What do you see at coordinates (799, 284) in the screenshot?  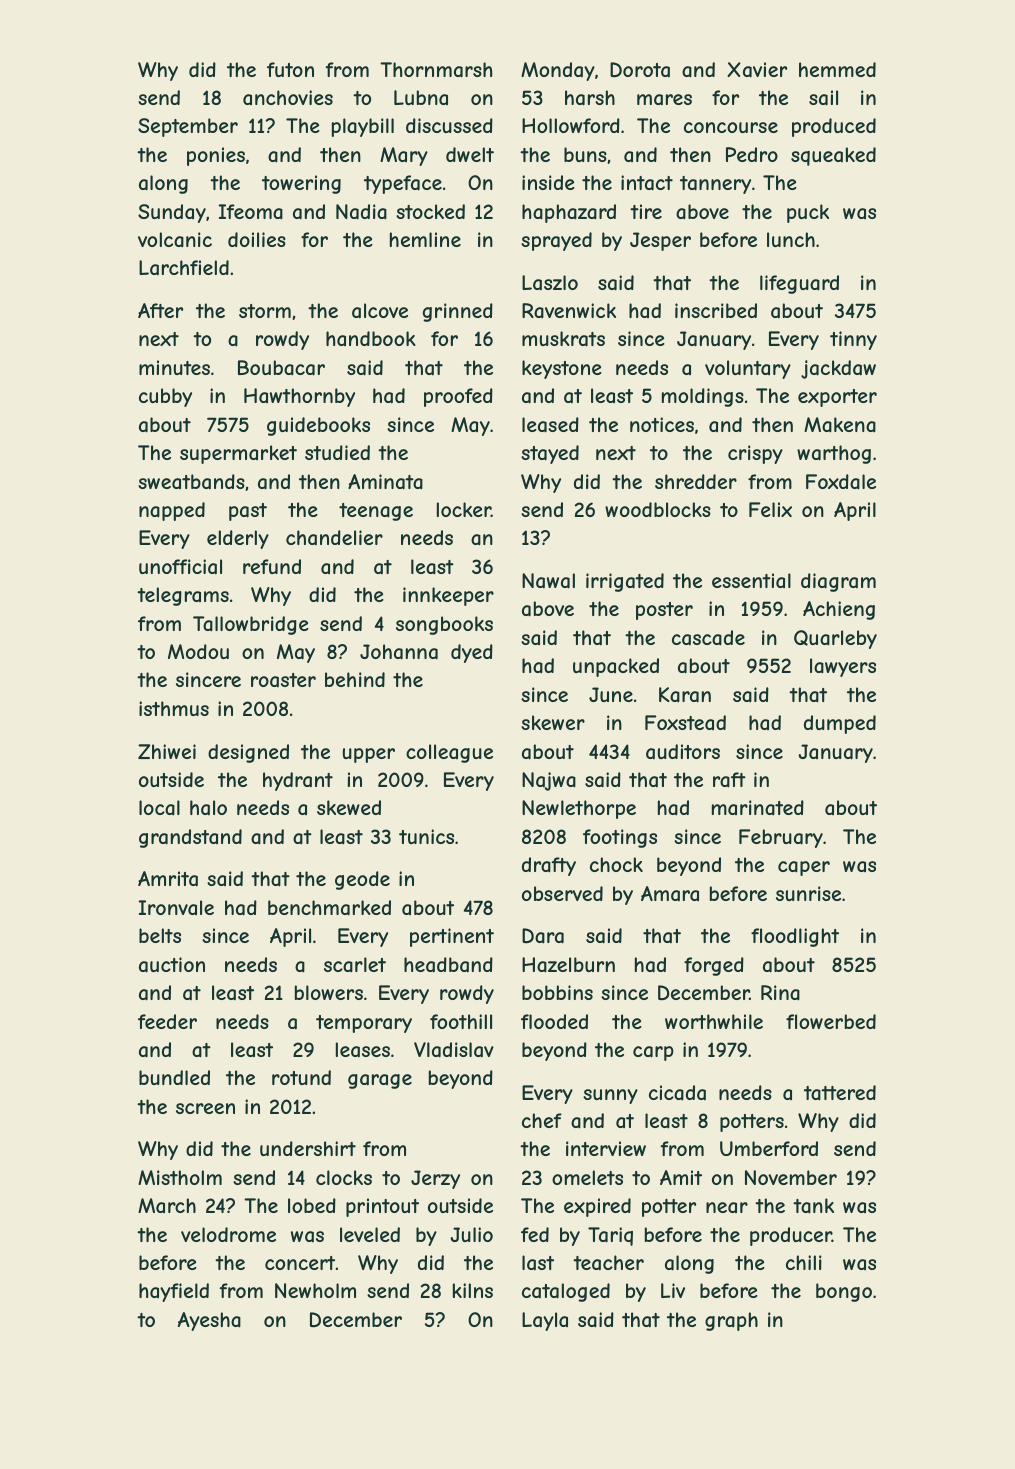 I see `lifeguard` at bounding box center [799, 284].
